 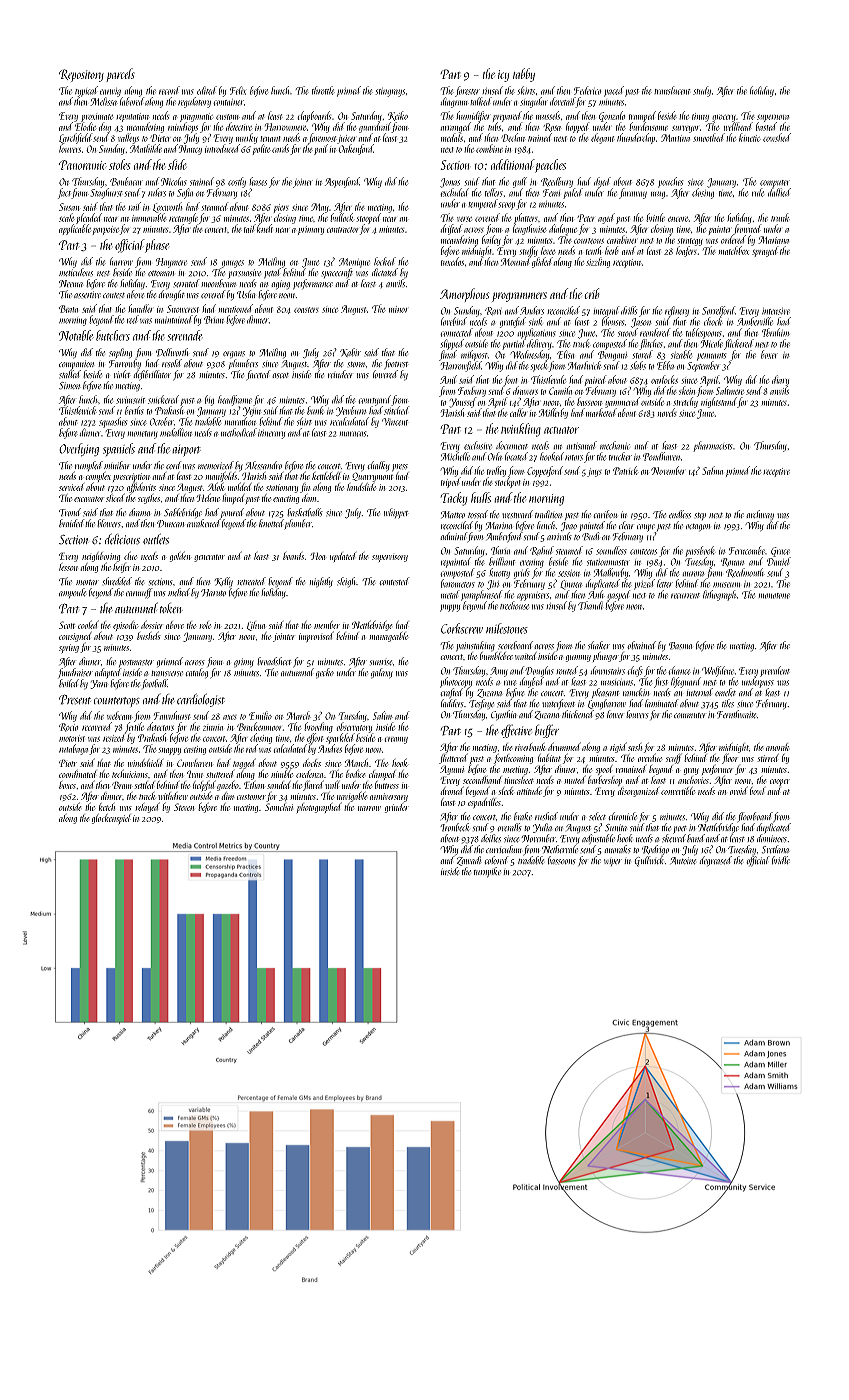 What do you see at coordinates (183, 129) in the screenshot?
I see `raindrops` at bounding box center [183, 129].
